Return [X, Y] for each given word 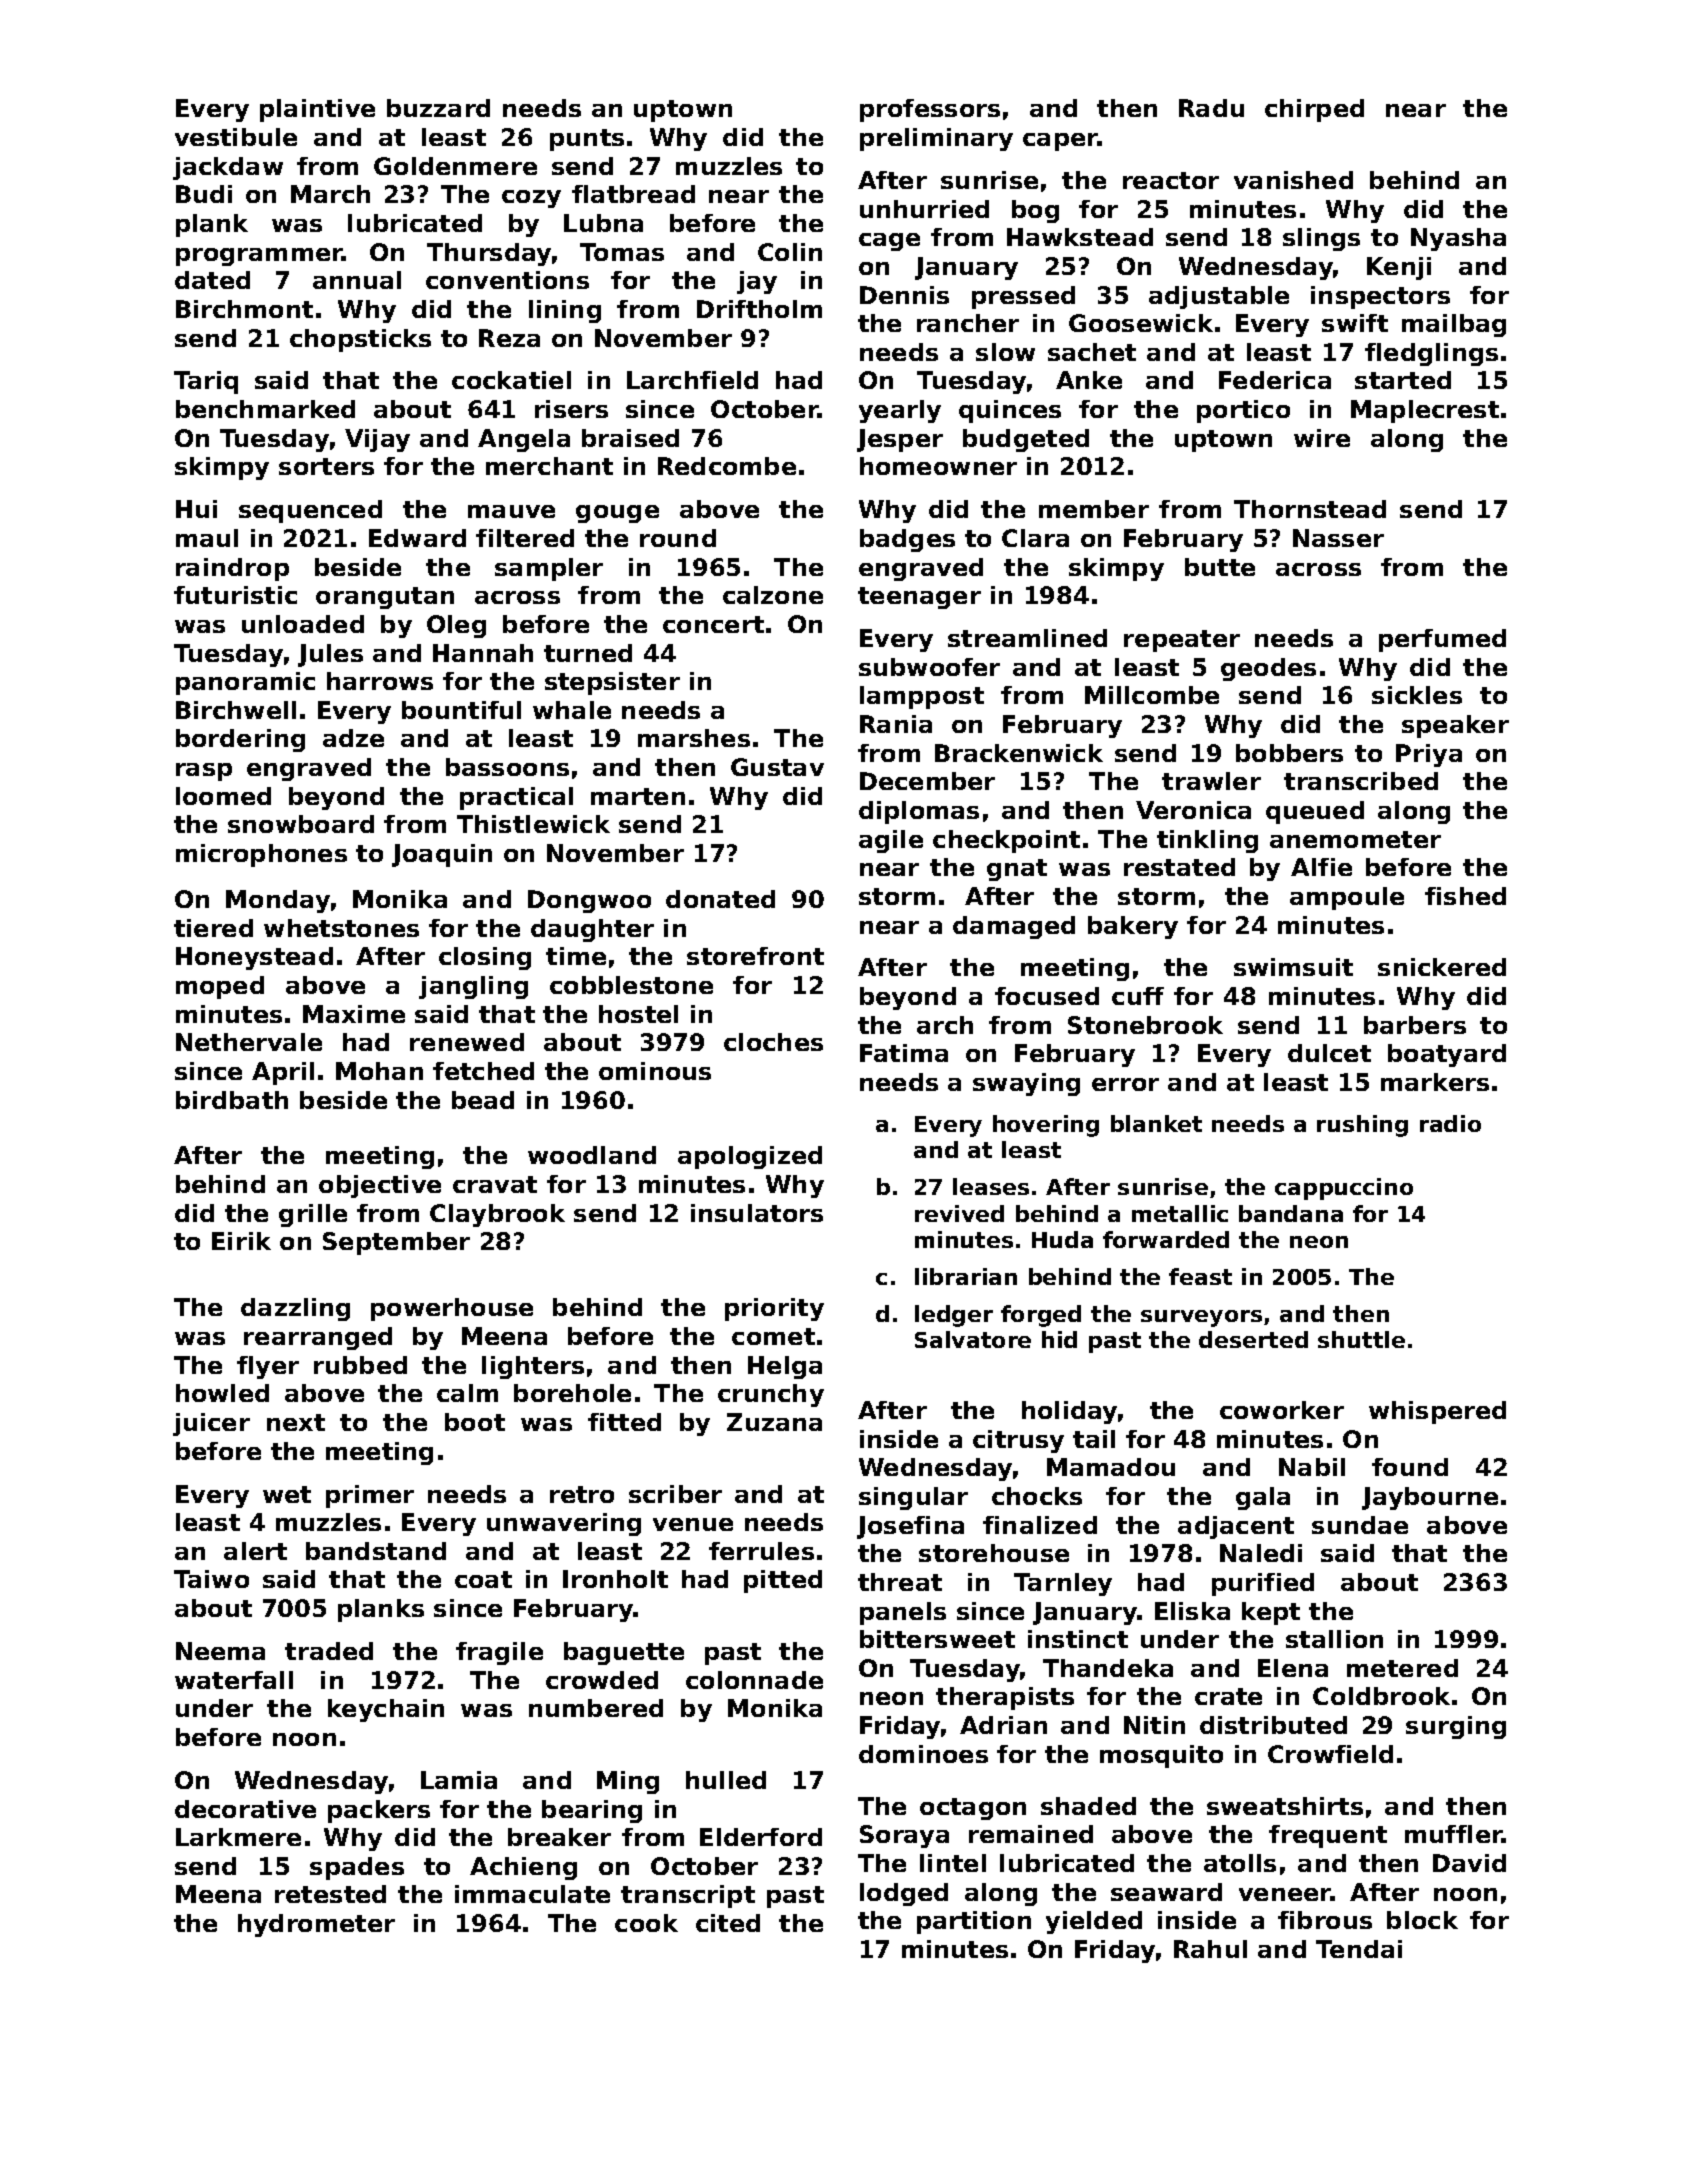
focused [1047, 996]
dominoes [923, 1754]
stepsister [612, 683]
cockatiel [511, 380]
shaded [1088, 1806]
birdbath [232, 1100]
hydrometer [316, 1925]
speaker [1455, 726]
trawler [1211, 781]
